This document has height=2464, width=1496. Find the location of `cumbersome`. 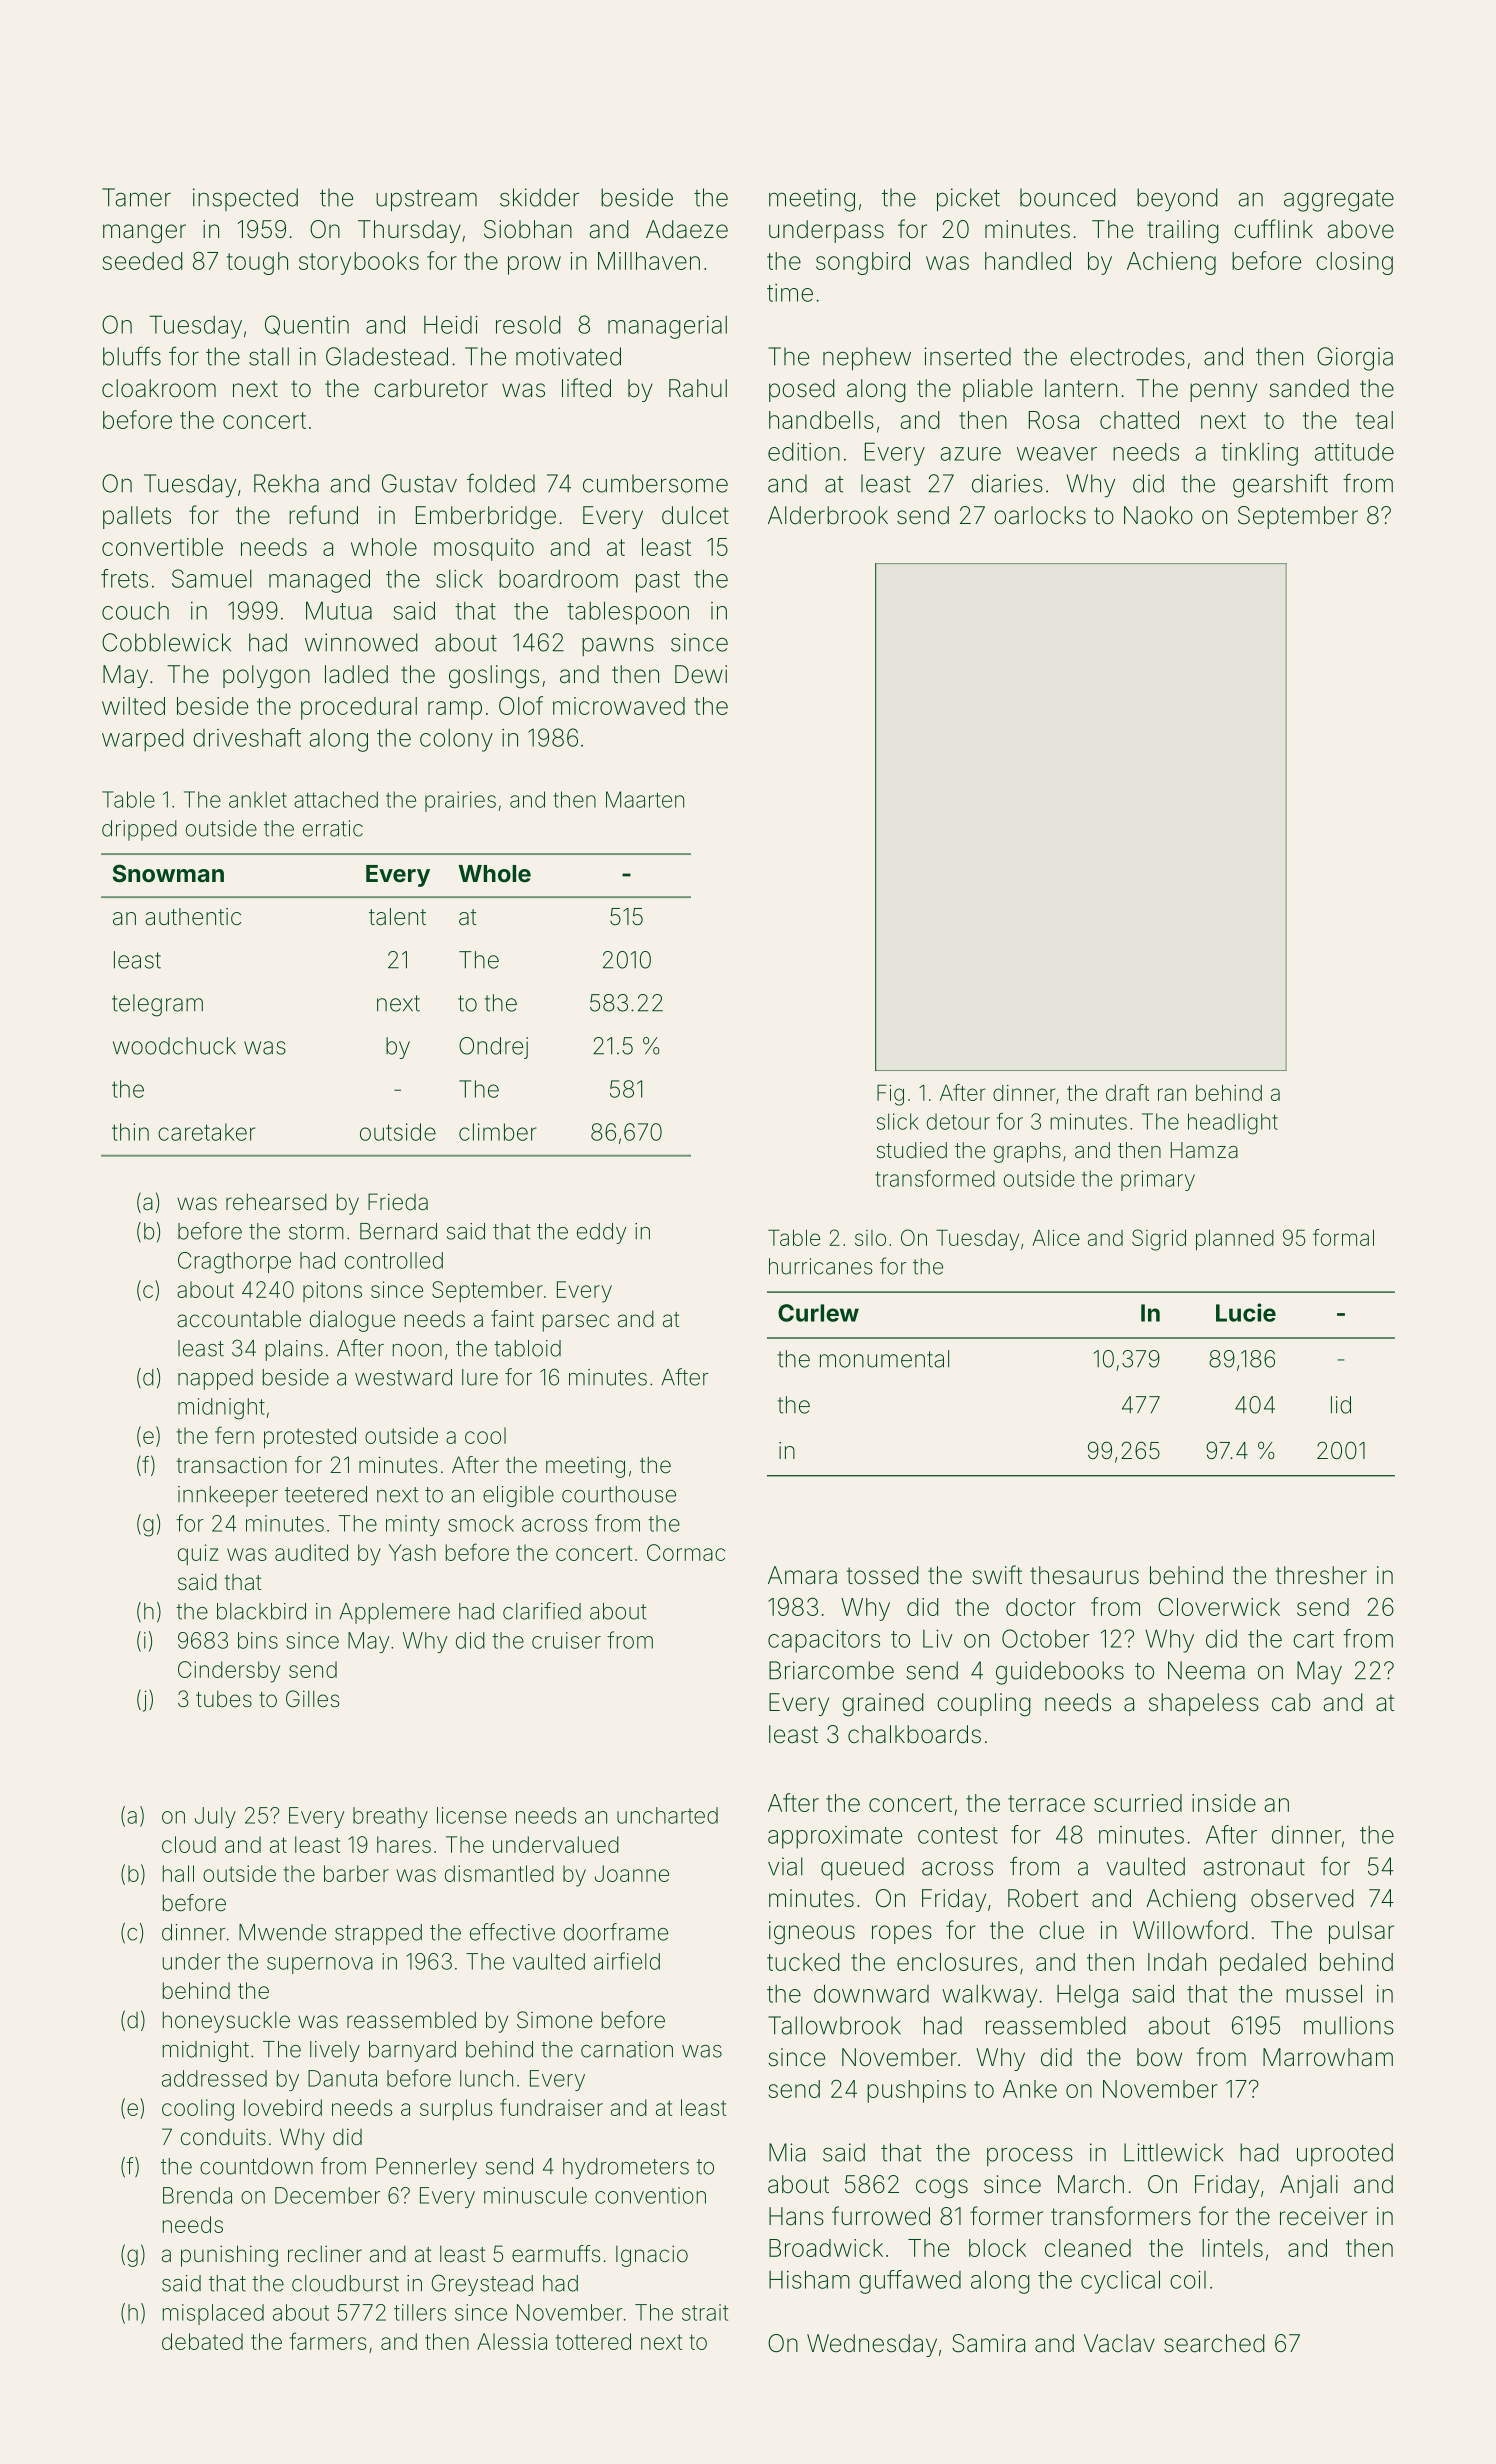

cumbersome is located at coordinates (655, 483).
